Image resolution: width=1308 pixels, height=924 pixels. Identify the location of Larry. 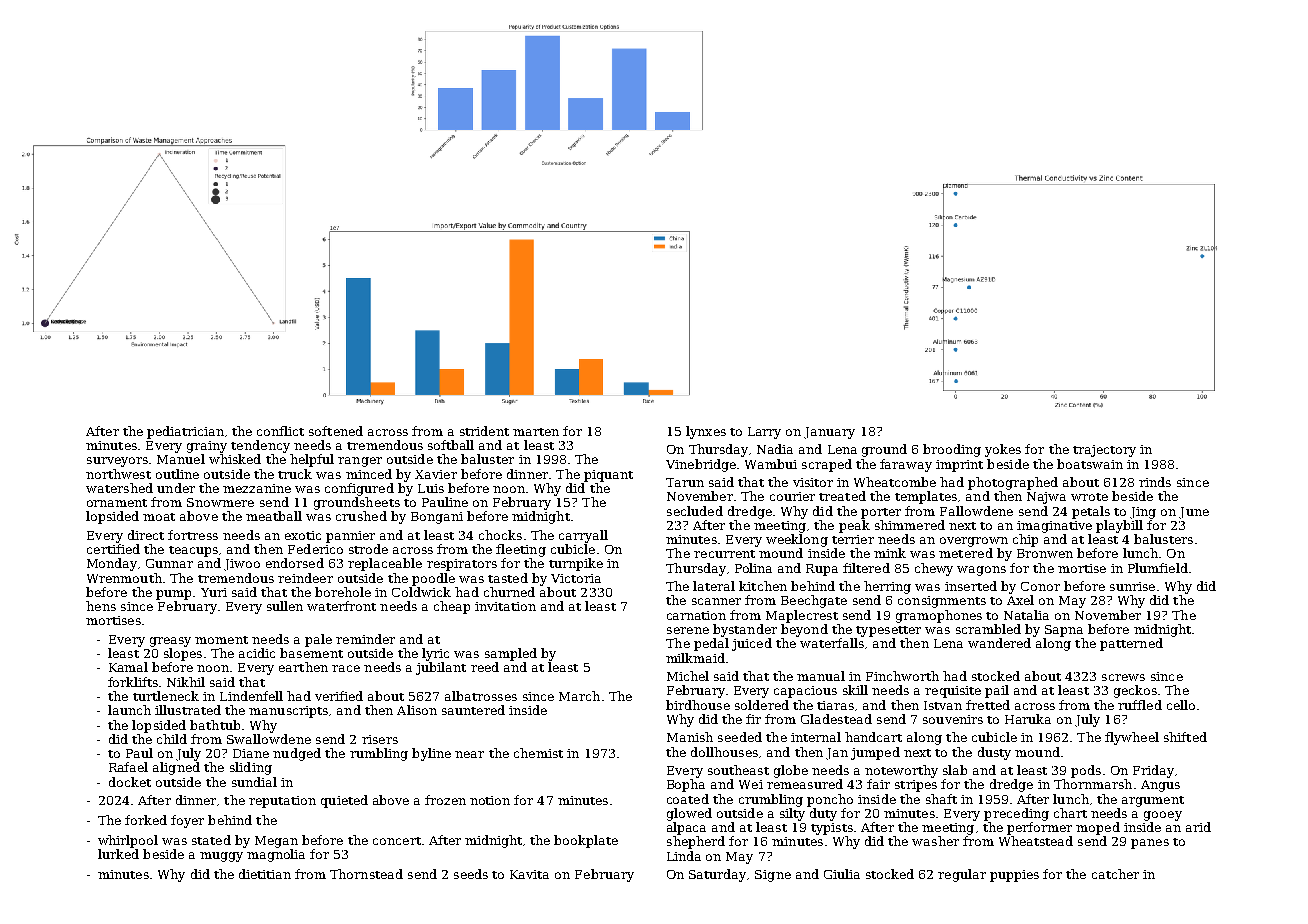
(764, 433).
